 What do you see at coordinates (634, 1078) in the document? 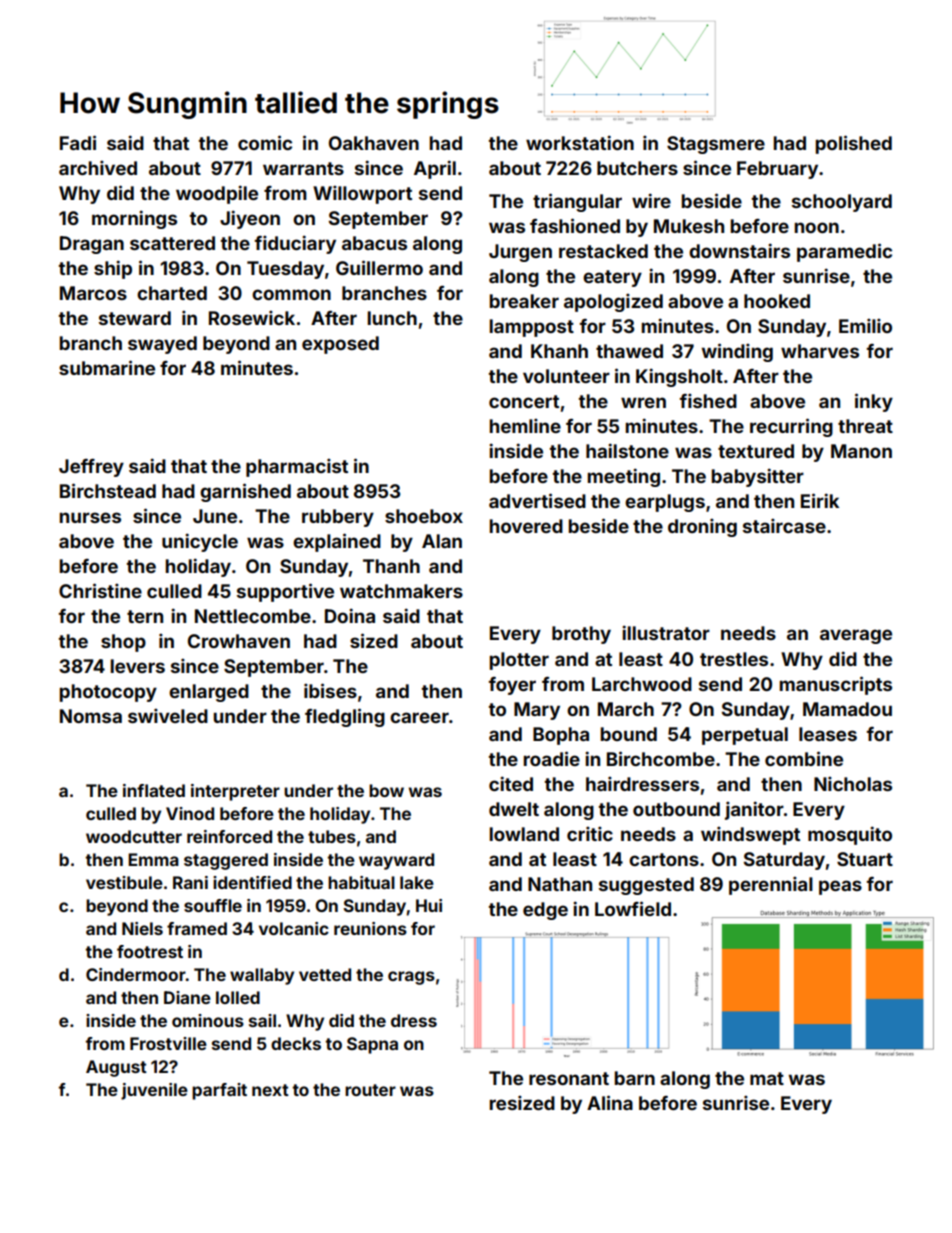
I see `barn` at bounding box center [634, 1078].
